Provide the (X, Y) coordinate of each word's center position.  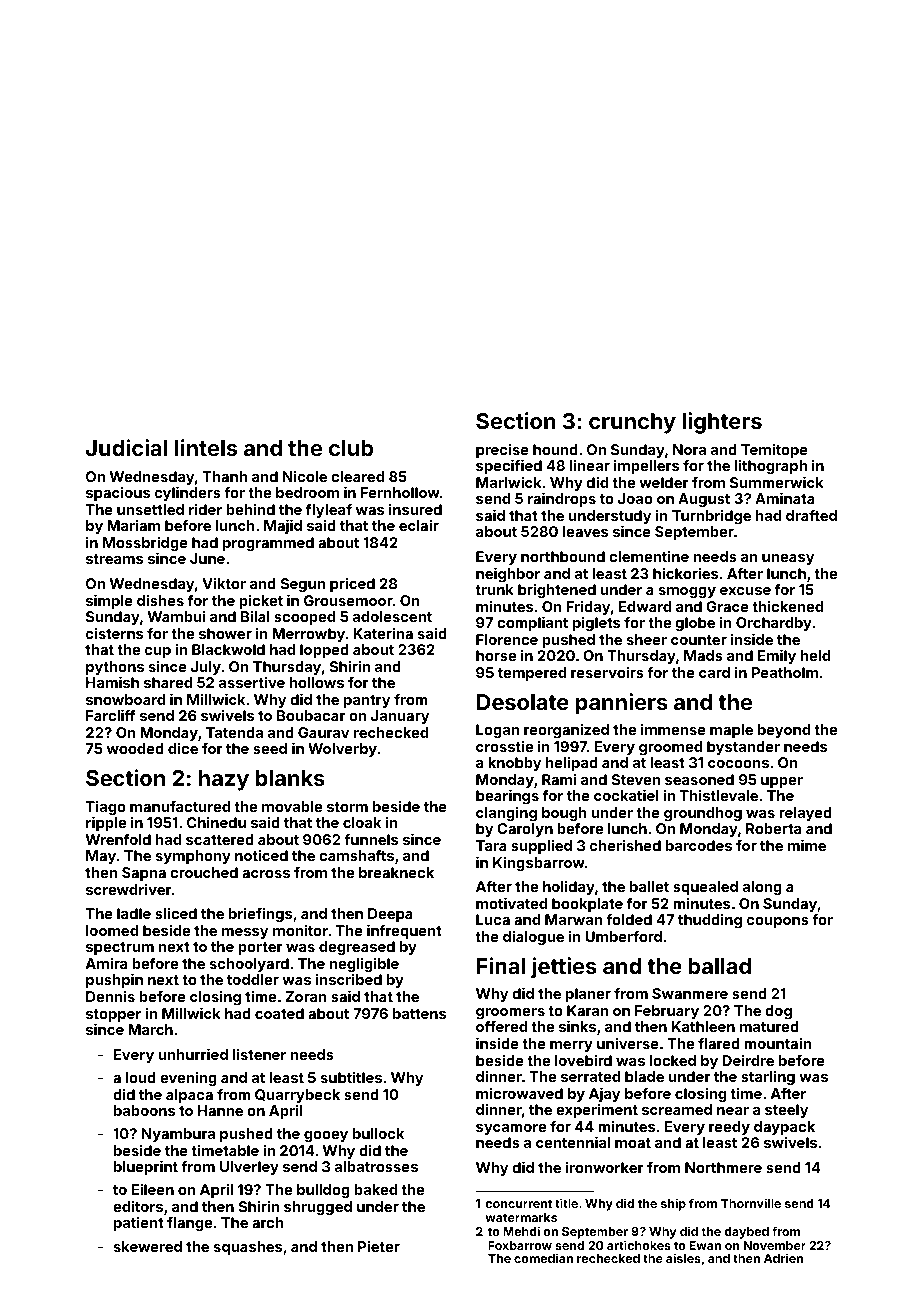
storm (347, 807)
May (101, 857)
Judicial (127, 447)
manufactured (180, 806)
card (714, 672)
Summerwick (777, 482)
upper (782, 782)
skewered (148, 1246)
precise (502, 451)
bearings (507, 796)
